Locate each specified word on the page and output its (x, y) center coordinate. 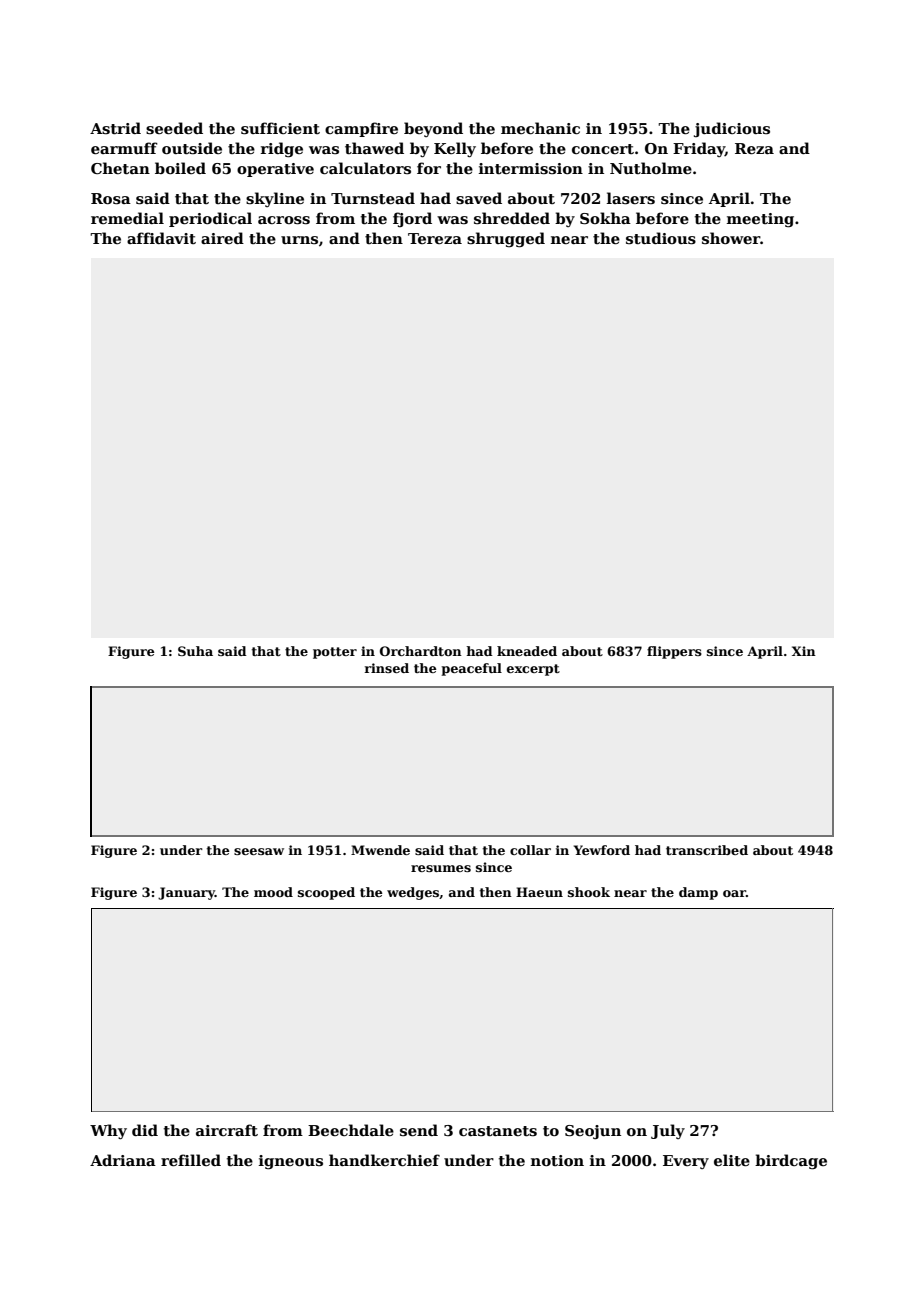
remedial (127, 218)
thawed (374, 148)
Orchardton (421, 651)
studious (661, 238)
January (186, 893)
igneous (291, 1162)
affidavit (161, 238)
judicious (732, 129)
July (668, 1131)
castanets (498, 1131)
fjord (412, 219)
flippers (674, 652)
